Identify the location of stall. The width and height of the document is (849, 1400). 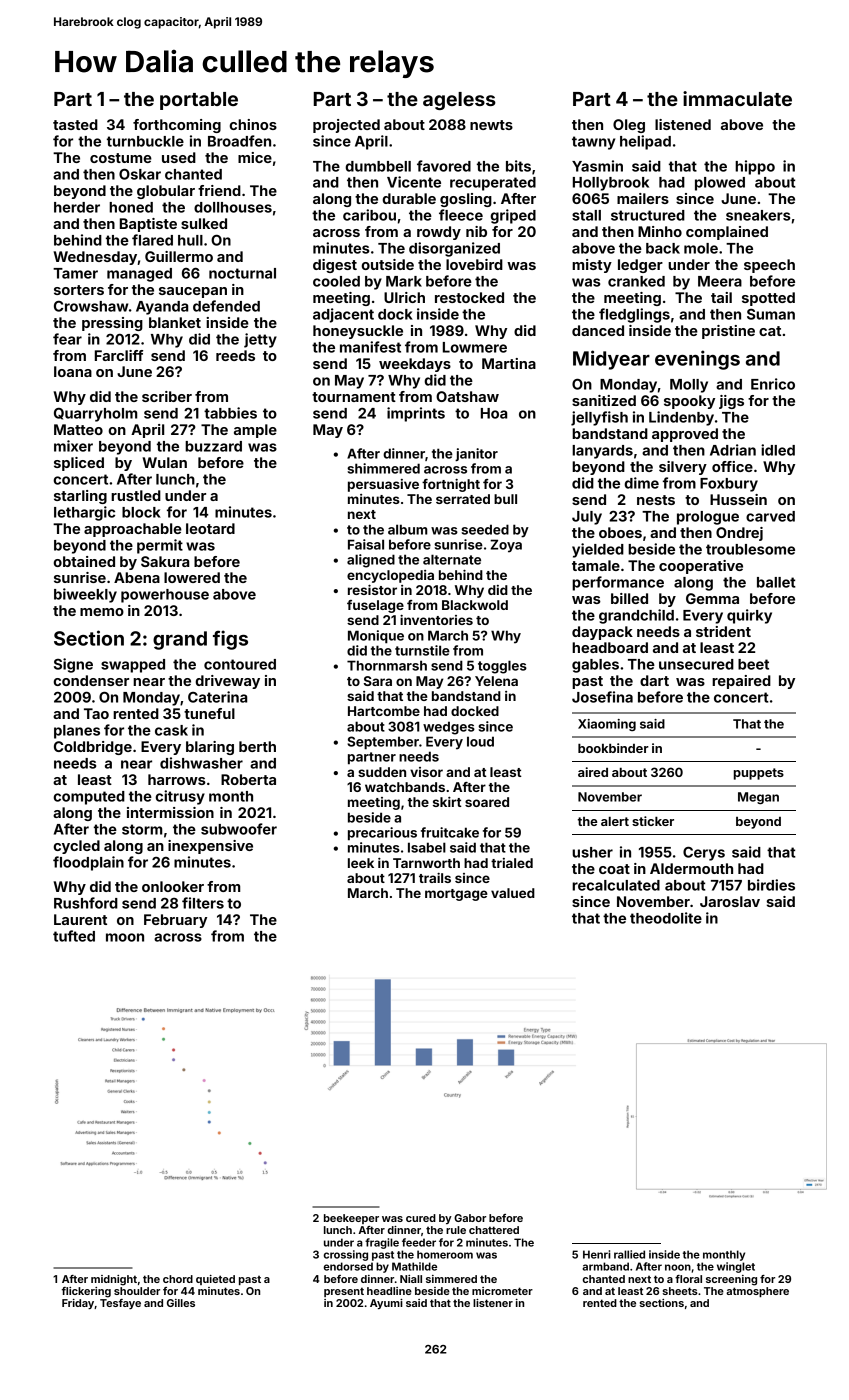
(586, 215).
